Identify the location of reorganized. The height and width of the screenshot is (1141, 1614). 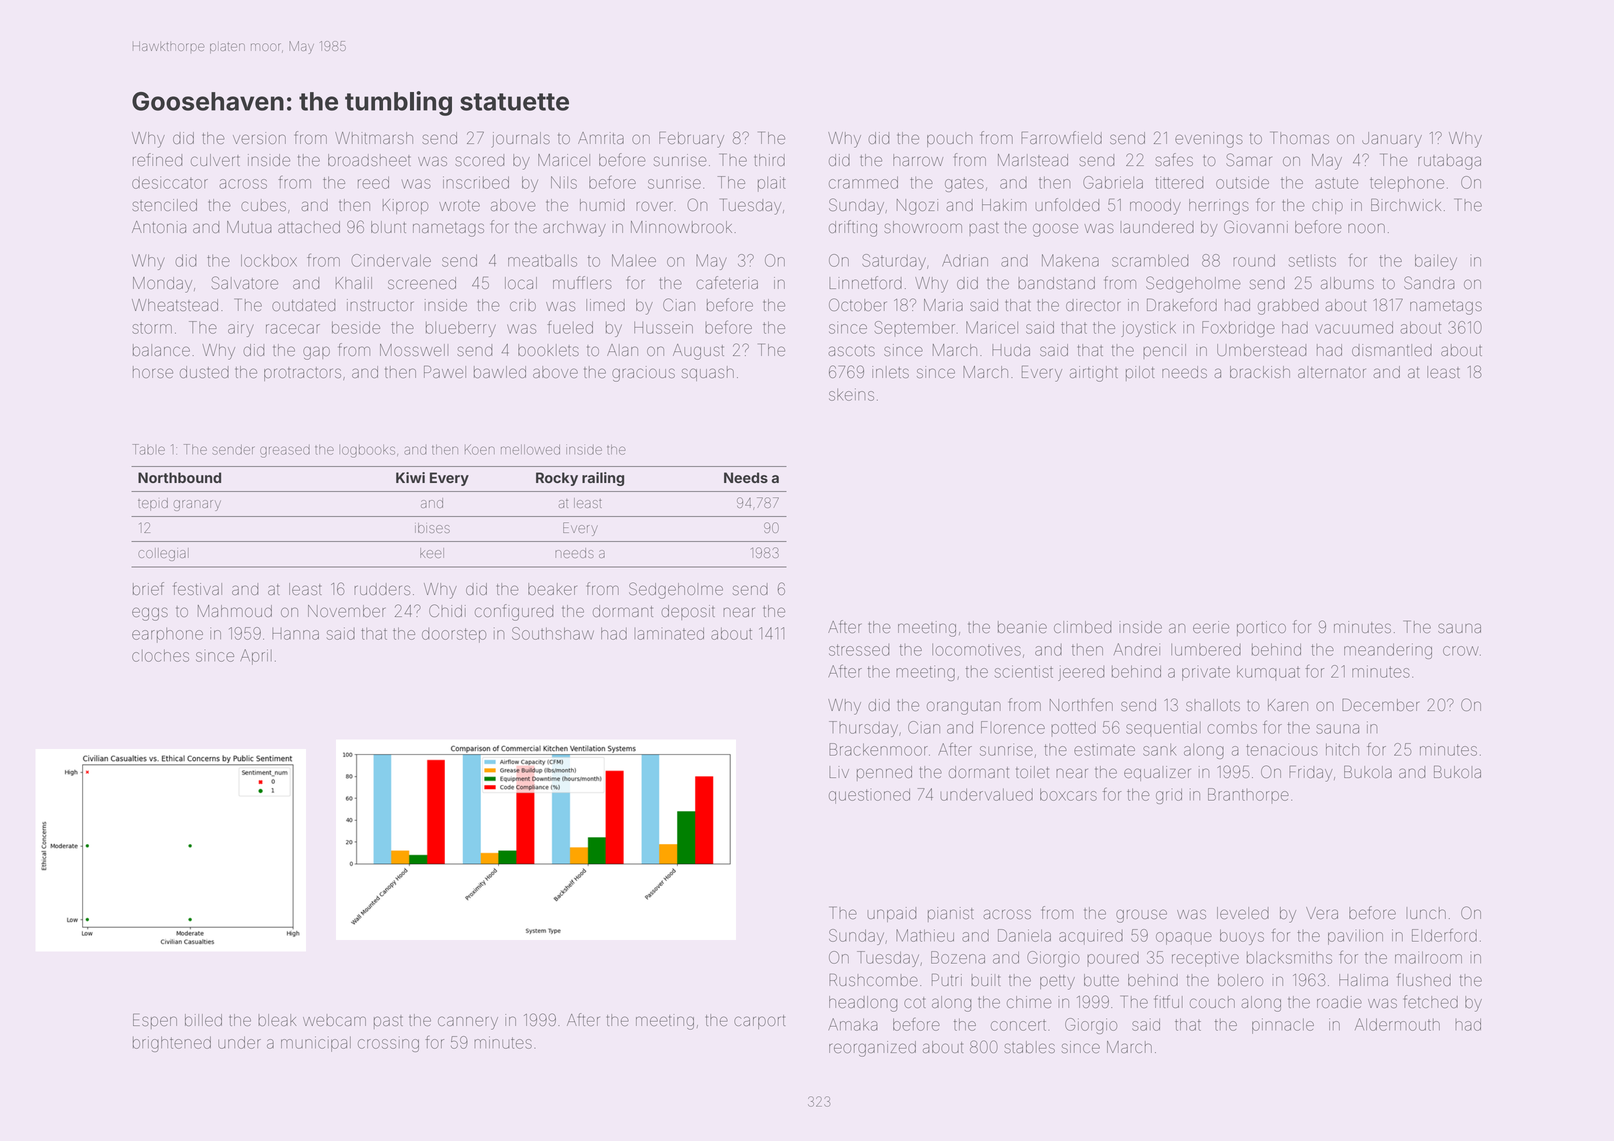
(872, 1049).
